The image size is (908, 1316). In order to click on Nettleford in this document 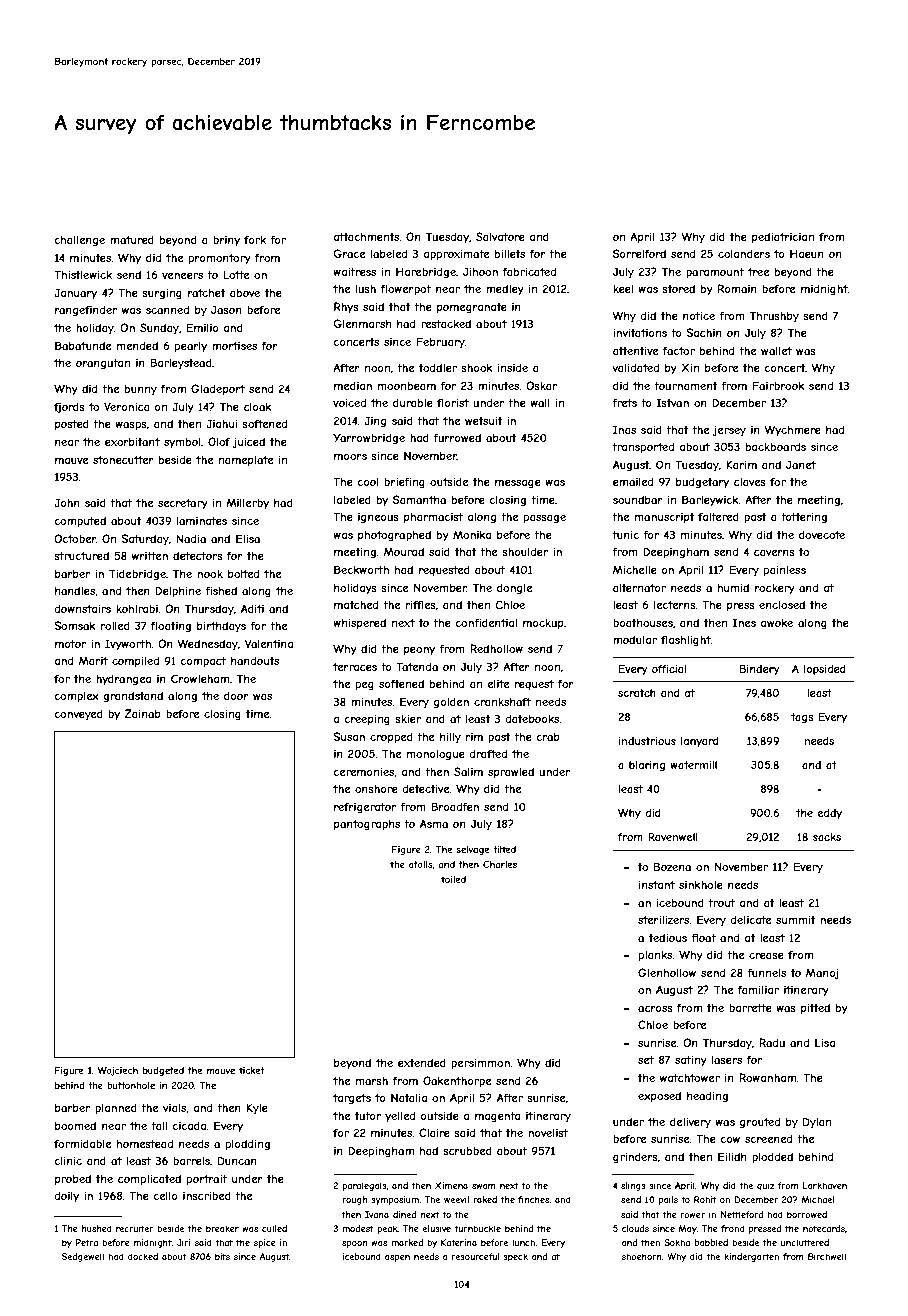, I will do `click(742, 1214)`.
